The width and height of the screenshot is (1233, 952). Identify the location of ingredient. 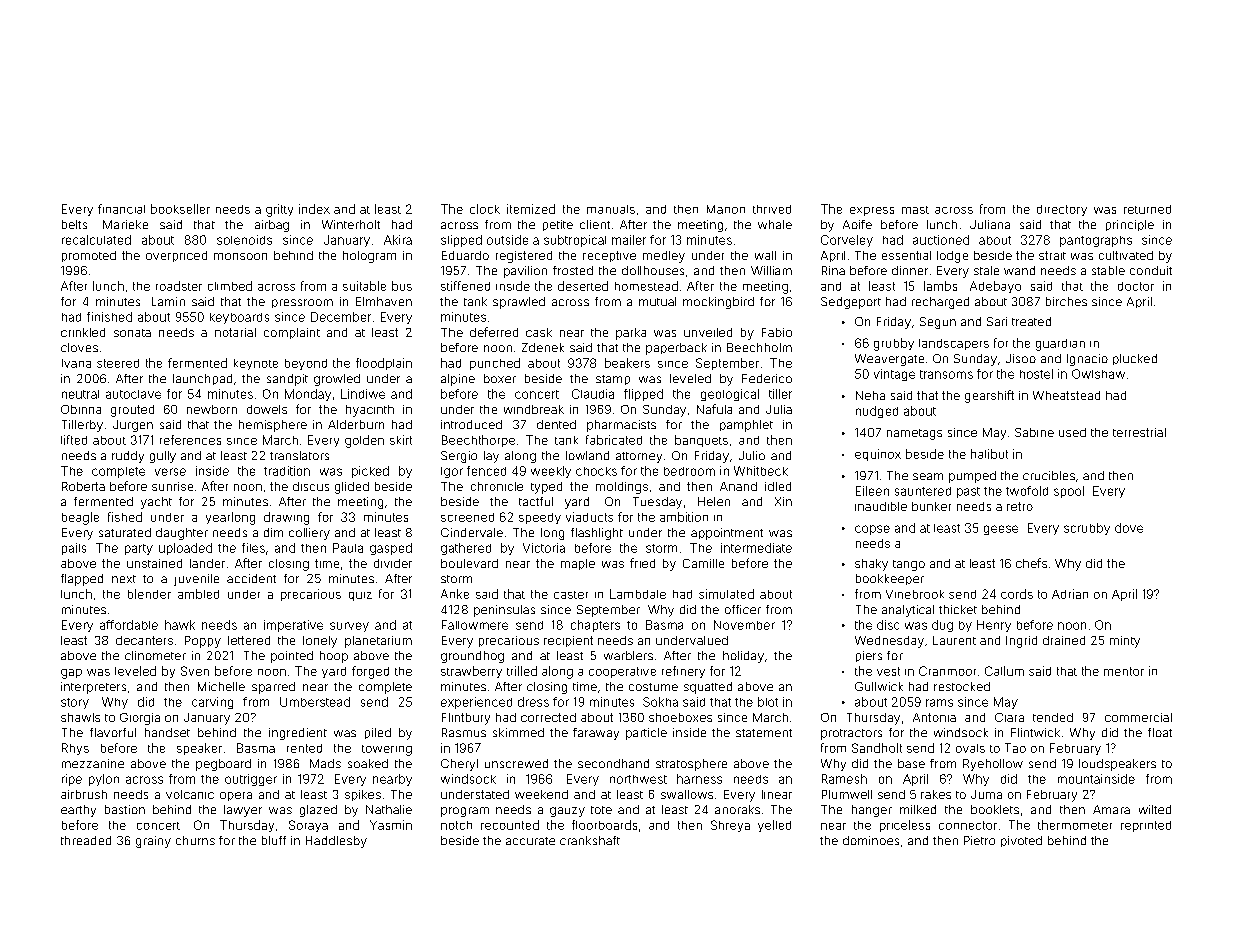
(298, 734).
